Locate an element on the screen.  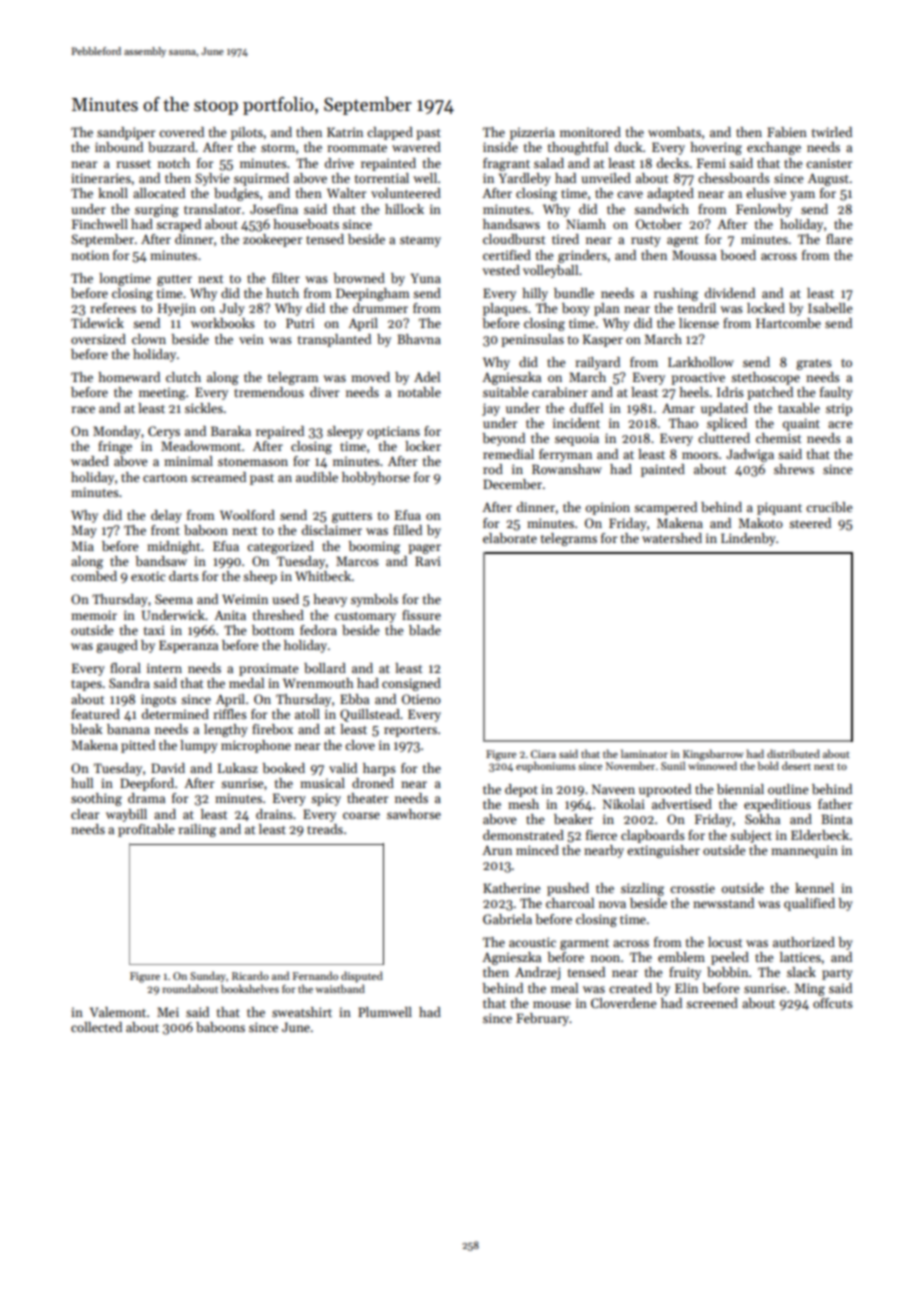
fragrant is located at coordinates (506, 164).
